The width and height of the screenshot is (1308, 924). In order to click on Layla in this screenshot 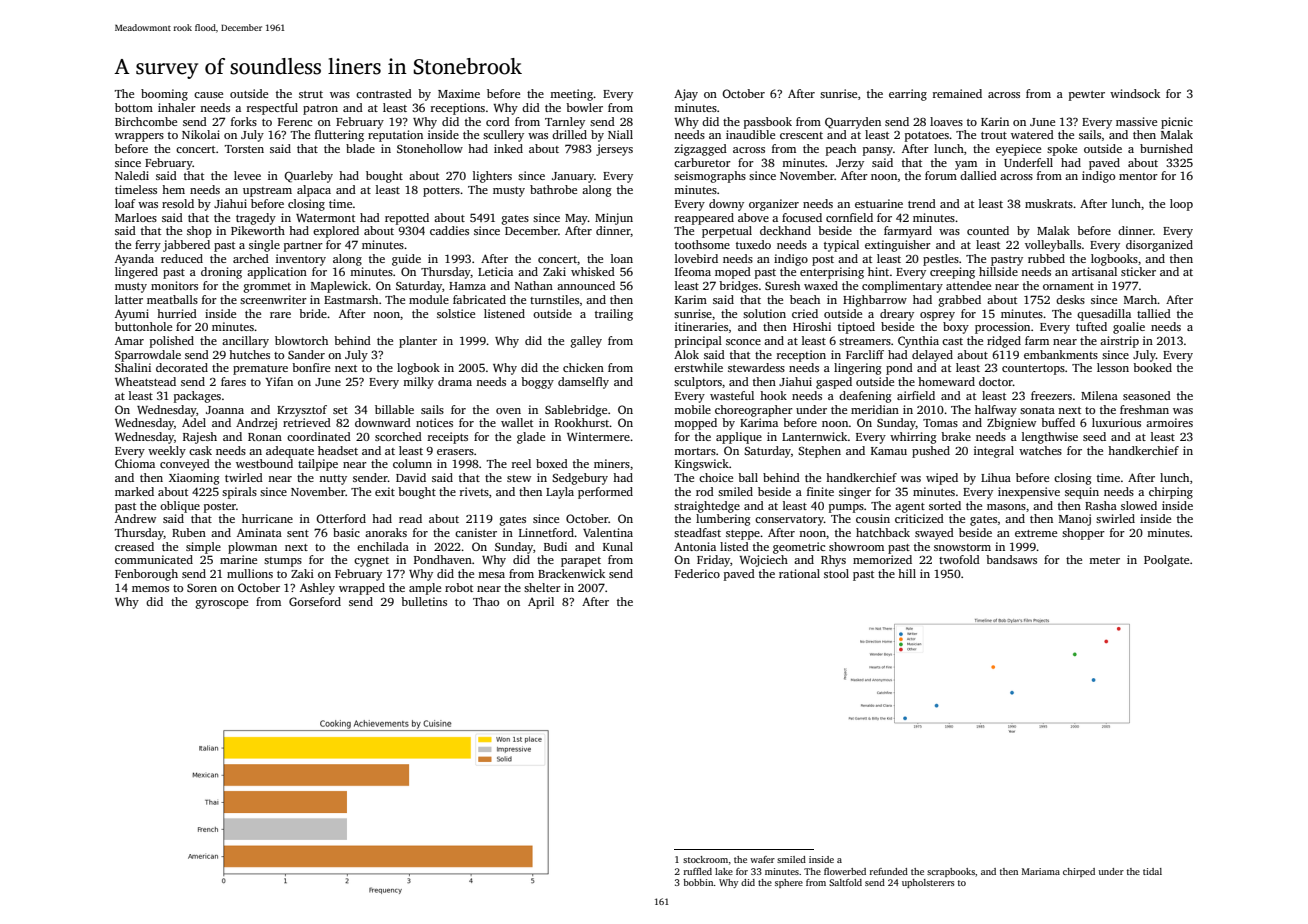, I will do `click(560, 493)`.
